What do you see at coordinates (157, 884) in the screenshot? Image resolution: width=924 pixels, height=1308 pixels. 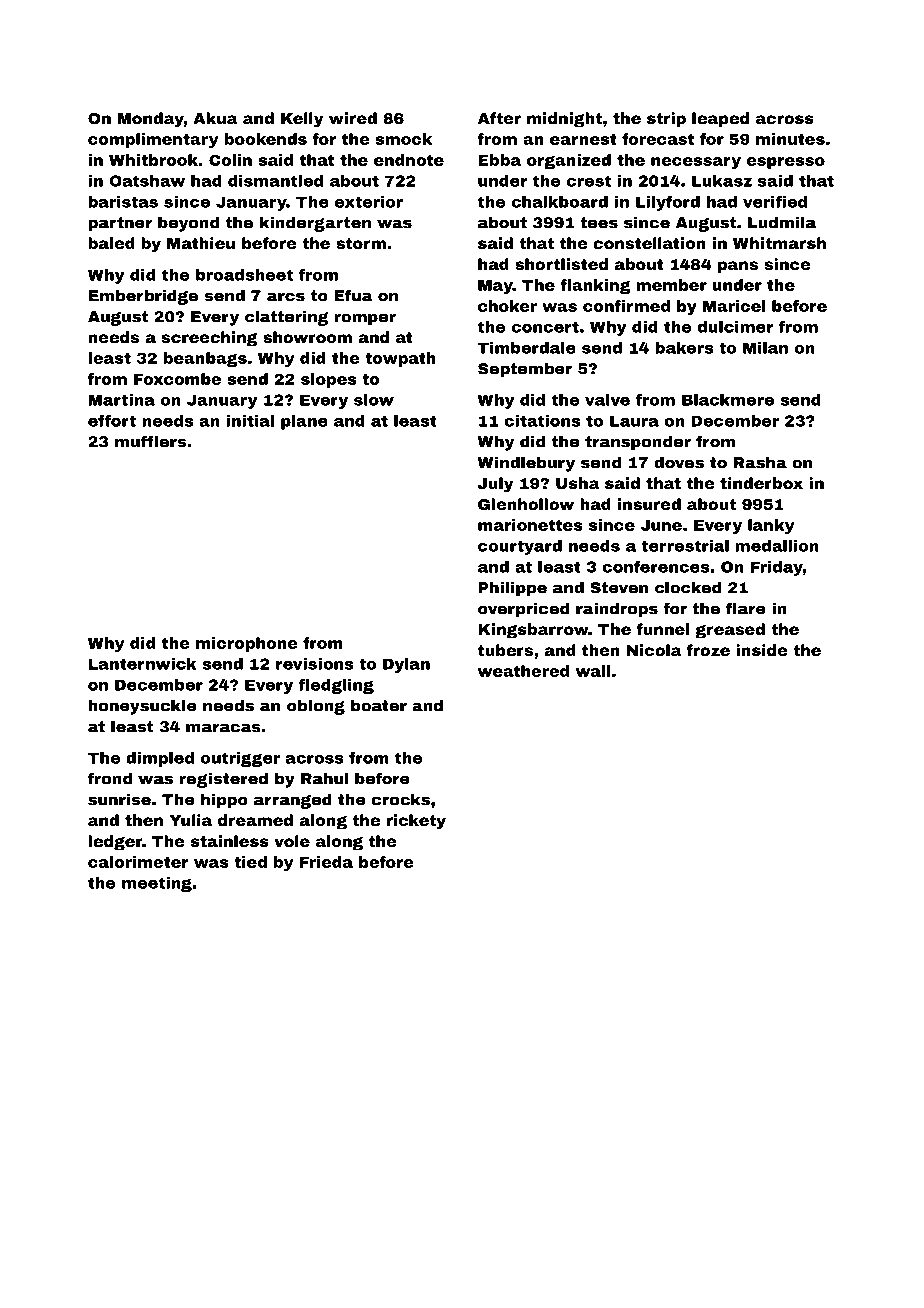 I see `meeting` at bounding box center [157, 884].
